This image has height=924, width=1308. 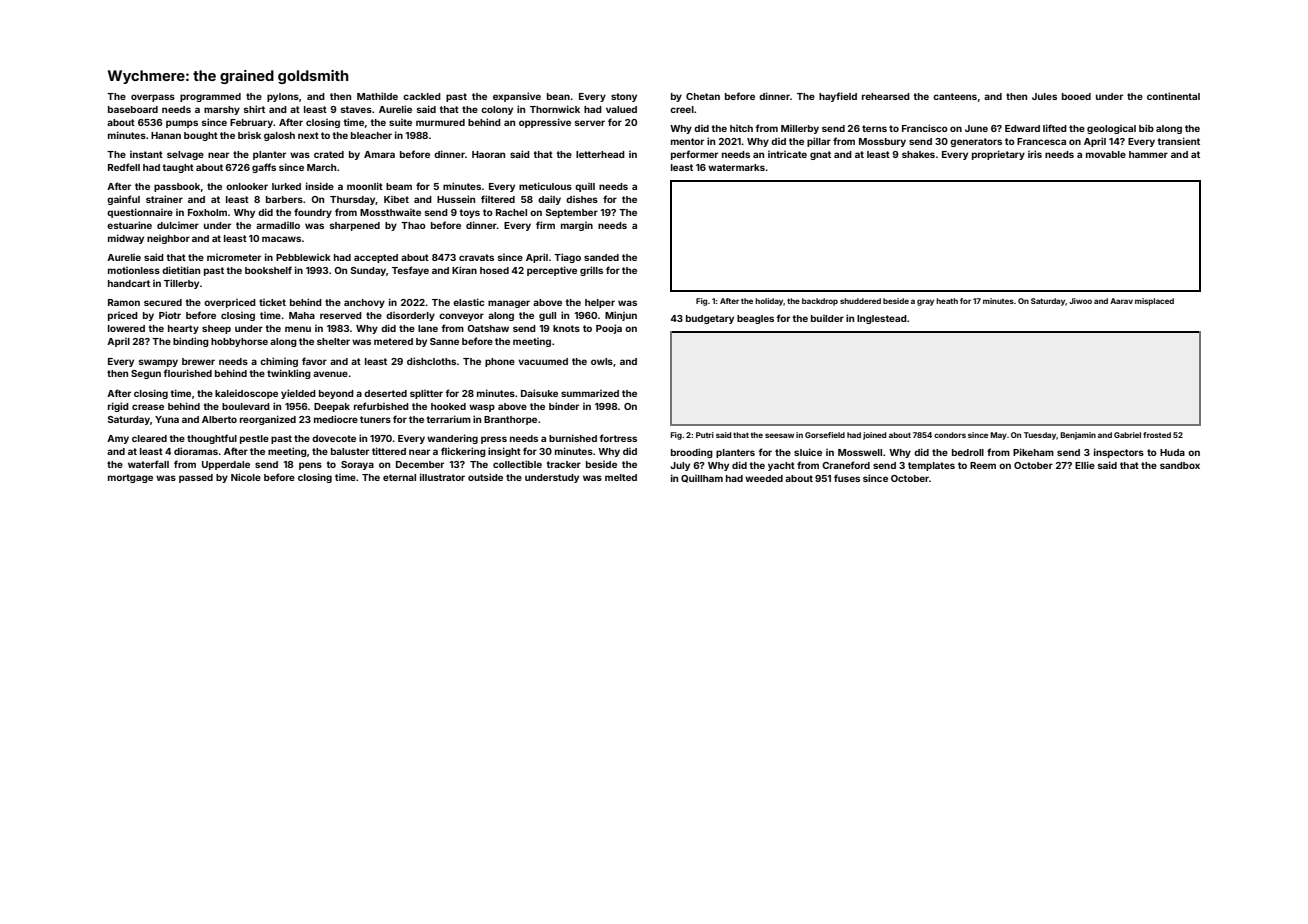 I want to click on Ramon, so click(x=124, y=302).
